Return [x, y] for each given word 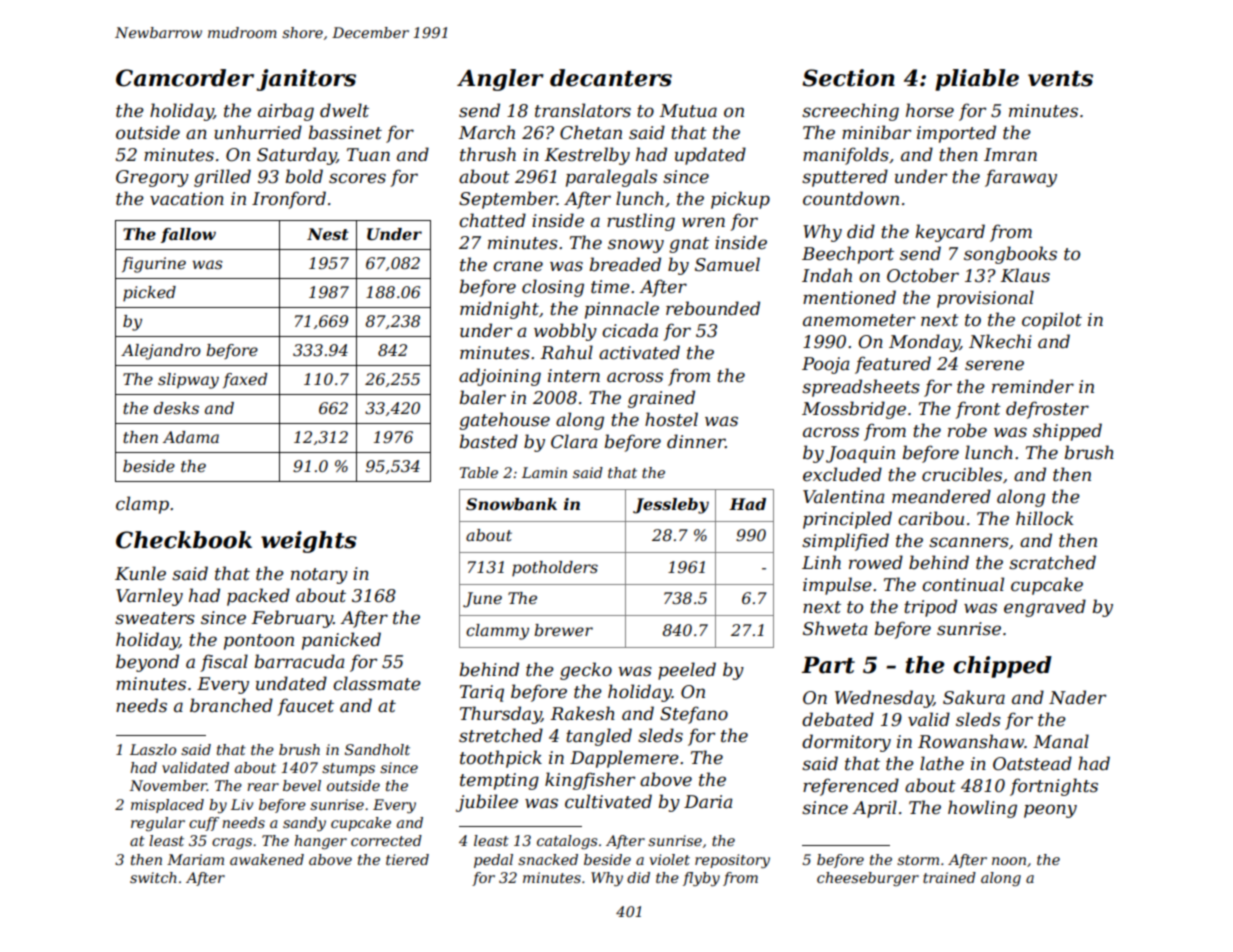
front [978, 410]
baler [483, 397]
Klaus [1025, 275]
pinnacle [622, 310]
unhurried [258, 132]
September [508, 200]
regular [158, 824]
